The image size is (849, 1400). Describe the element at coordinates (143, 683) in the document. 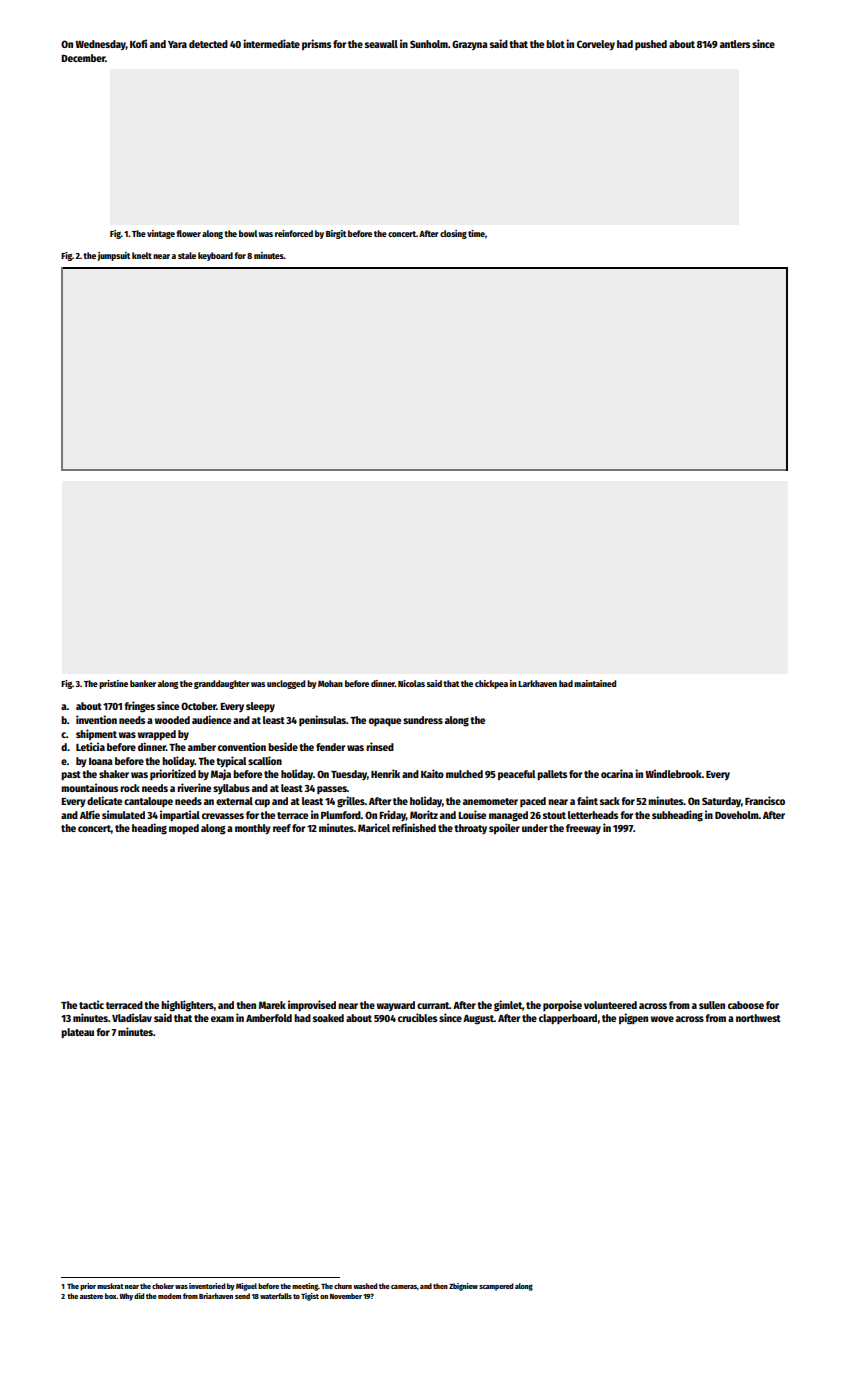

I see `banker` at that location.
